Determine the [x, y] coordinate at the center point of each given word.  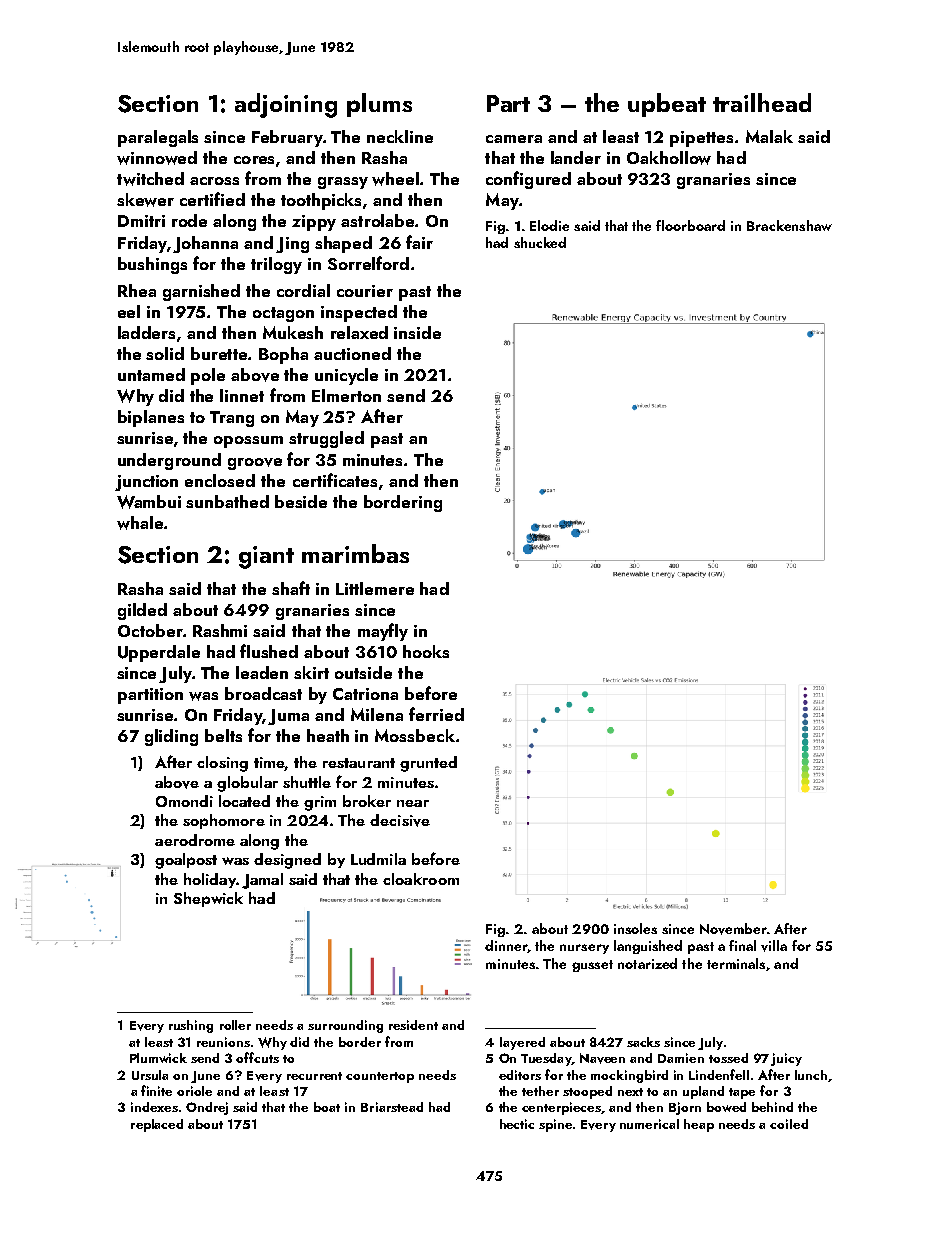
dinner [506, 945]
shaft [291, 588]
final [742, 945]
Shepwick [208, 899]
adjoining [286, 105]
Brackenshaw [789, 225]
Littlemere [375, 588]
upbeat [667, 105]
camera [514, 139]
